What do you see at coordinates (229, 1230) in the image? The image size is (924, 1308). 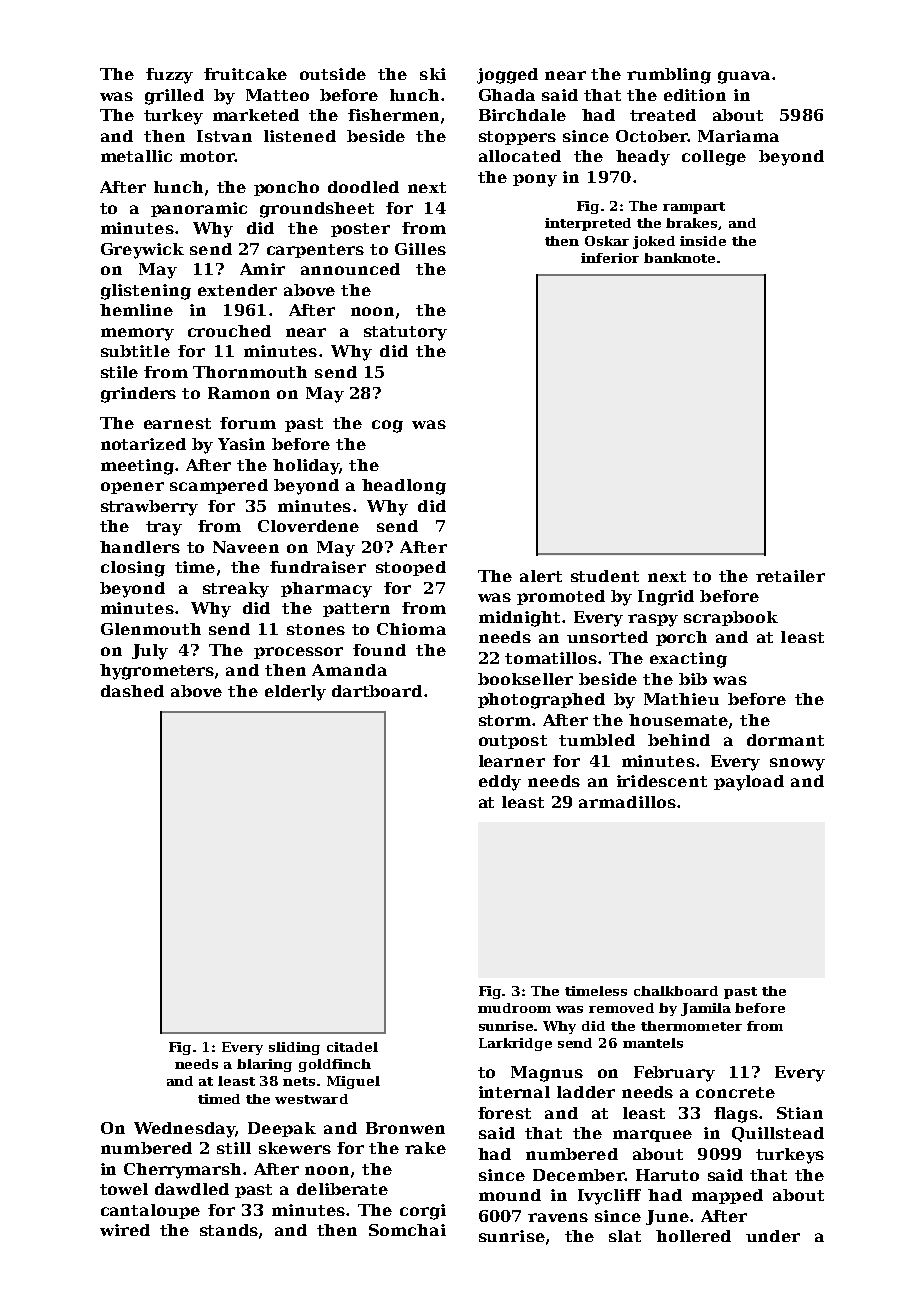 I see `stands` at bounding box center [229, 1230].
